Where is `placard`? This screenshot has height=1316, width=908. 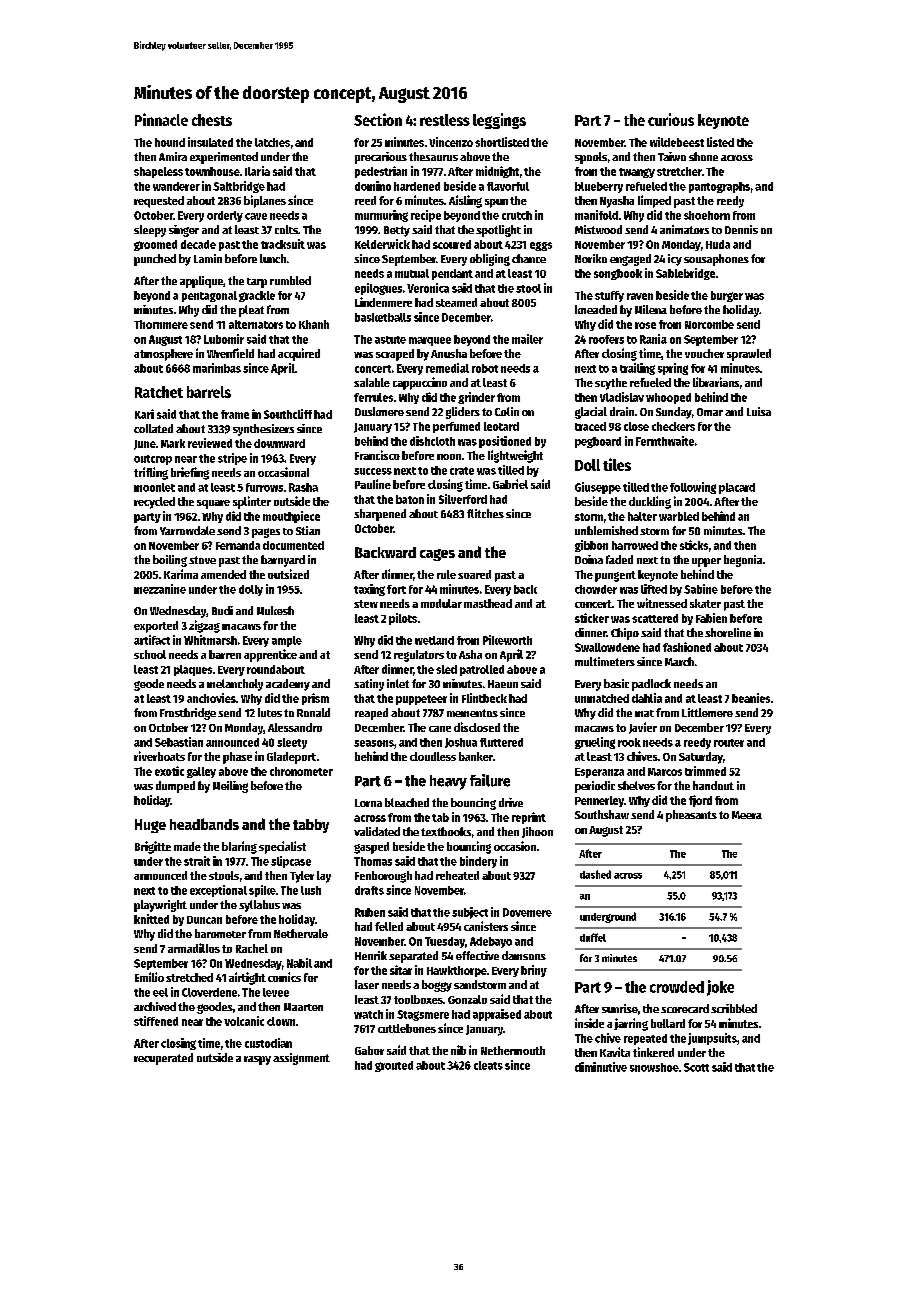 placard is located at coordinates (737, 488).
